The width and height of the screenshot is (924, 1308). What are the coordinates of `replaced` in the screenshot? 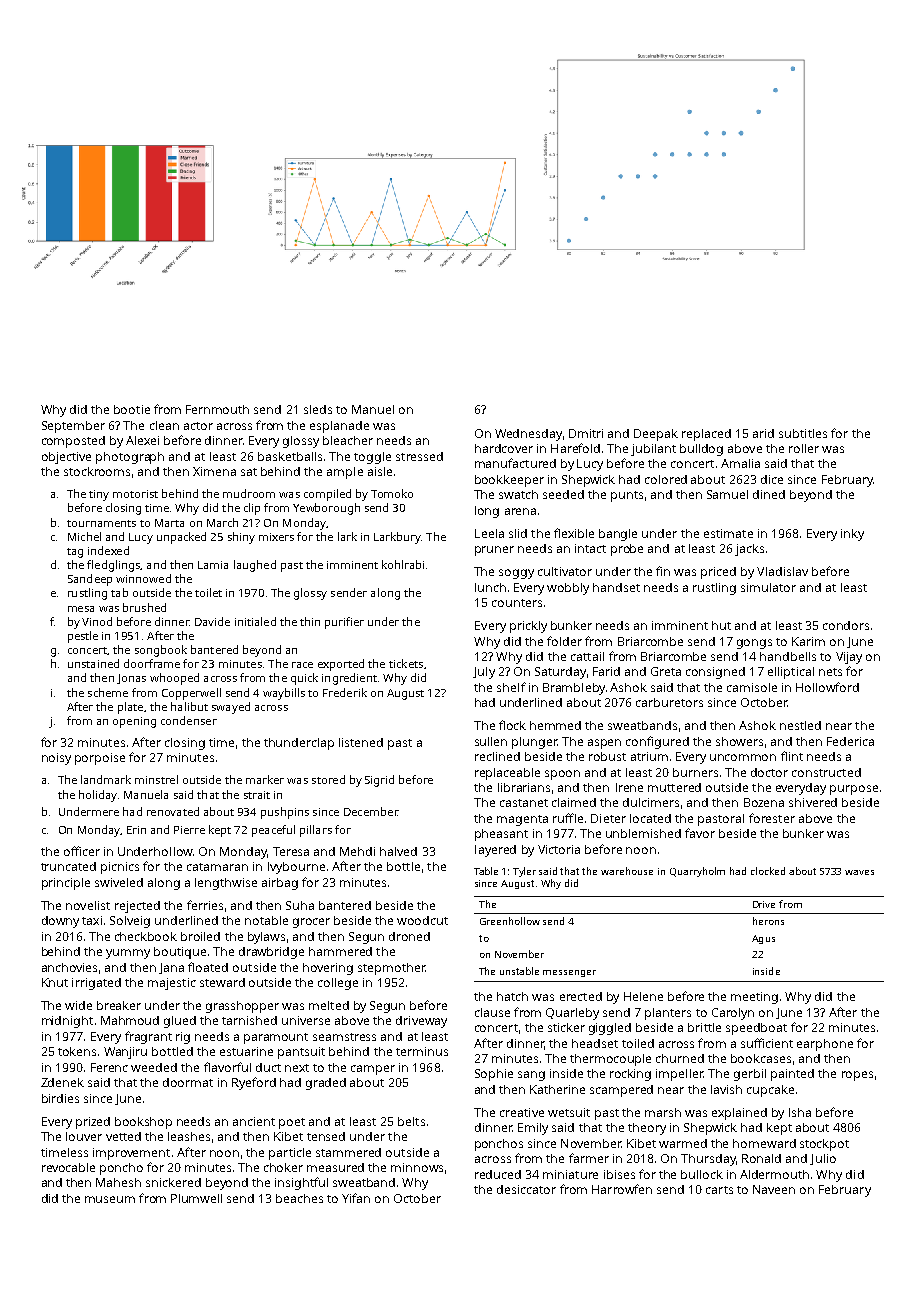 It's located at (706, 435).
